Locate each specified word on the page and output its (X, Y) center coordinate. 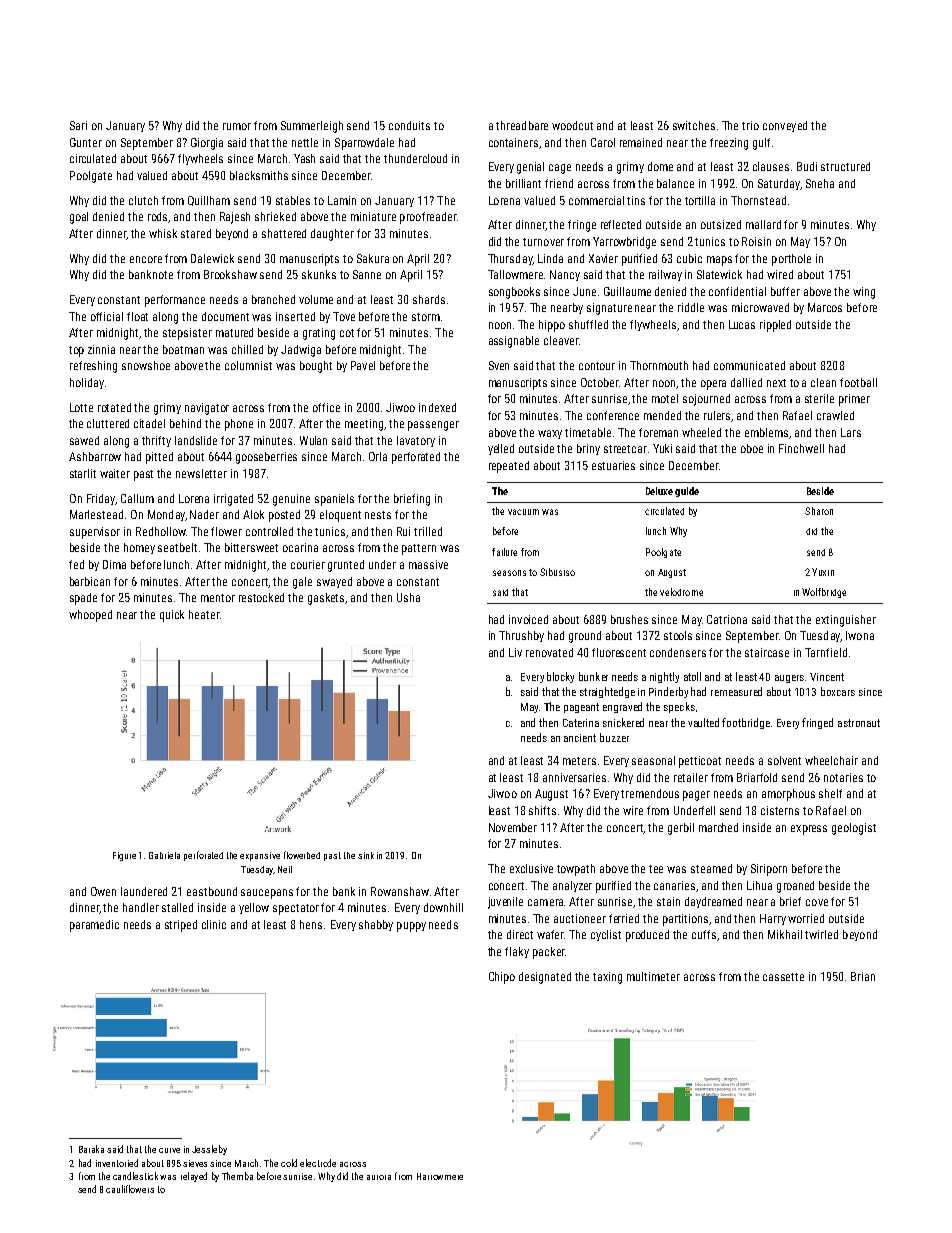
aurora (379, 1177)
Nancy (565, 275)
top (76, 351)
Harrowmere (440, 1176)
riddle (691, 307)
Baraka (91, 1149)
